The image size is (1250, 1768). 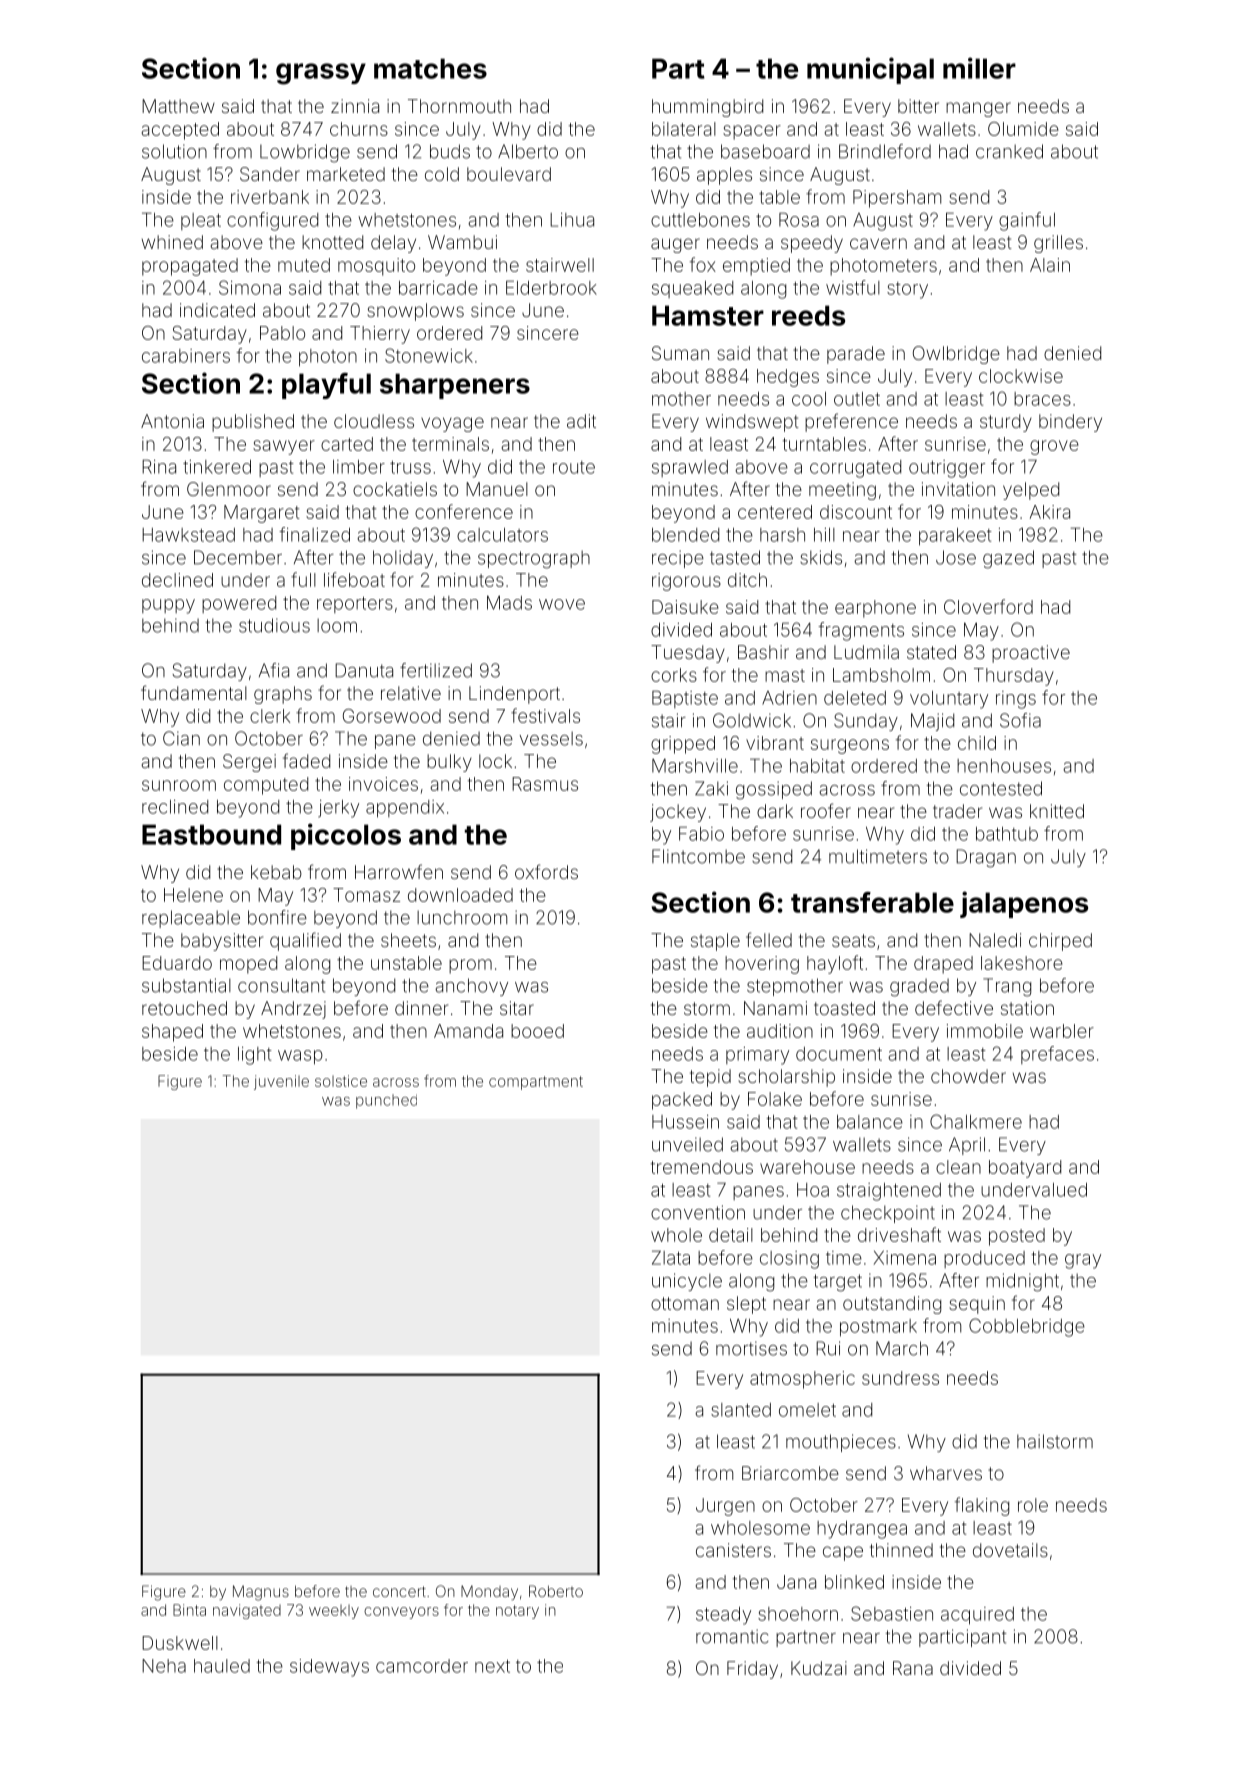 What do you see at coordinates (901, 1550) in the screenshot?
I see `thinned` at bounding box center [901, 1550].
